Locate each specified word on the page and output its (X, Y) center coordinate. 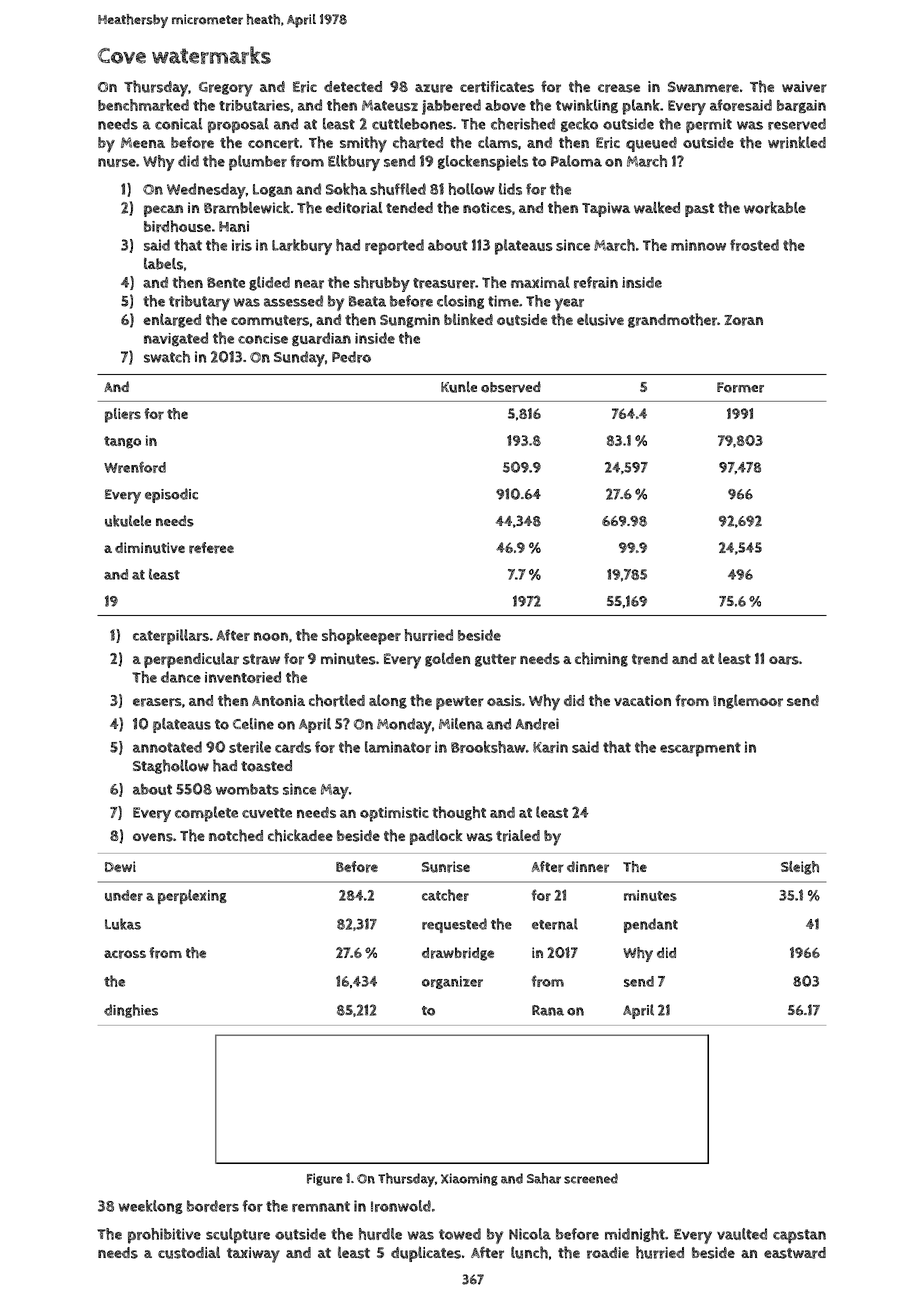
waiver (804, 87)
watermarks (211, 55)
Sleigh (800, 868)
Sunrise (446, 867)
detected (353, 86)
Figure (325, 1179)
